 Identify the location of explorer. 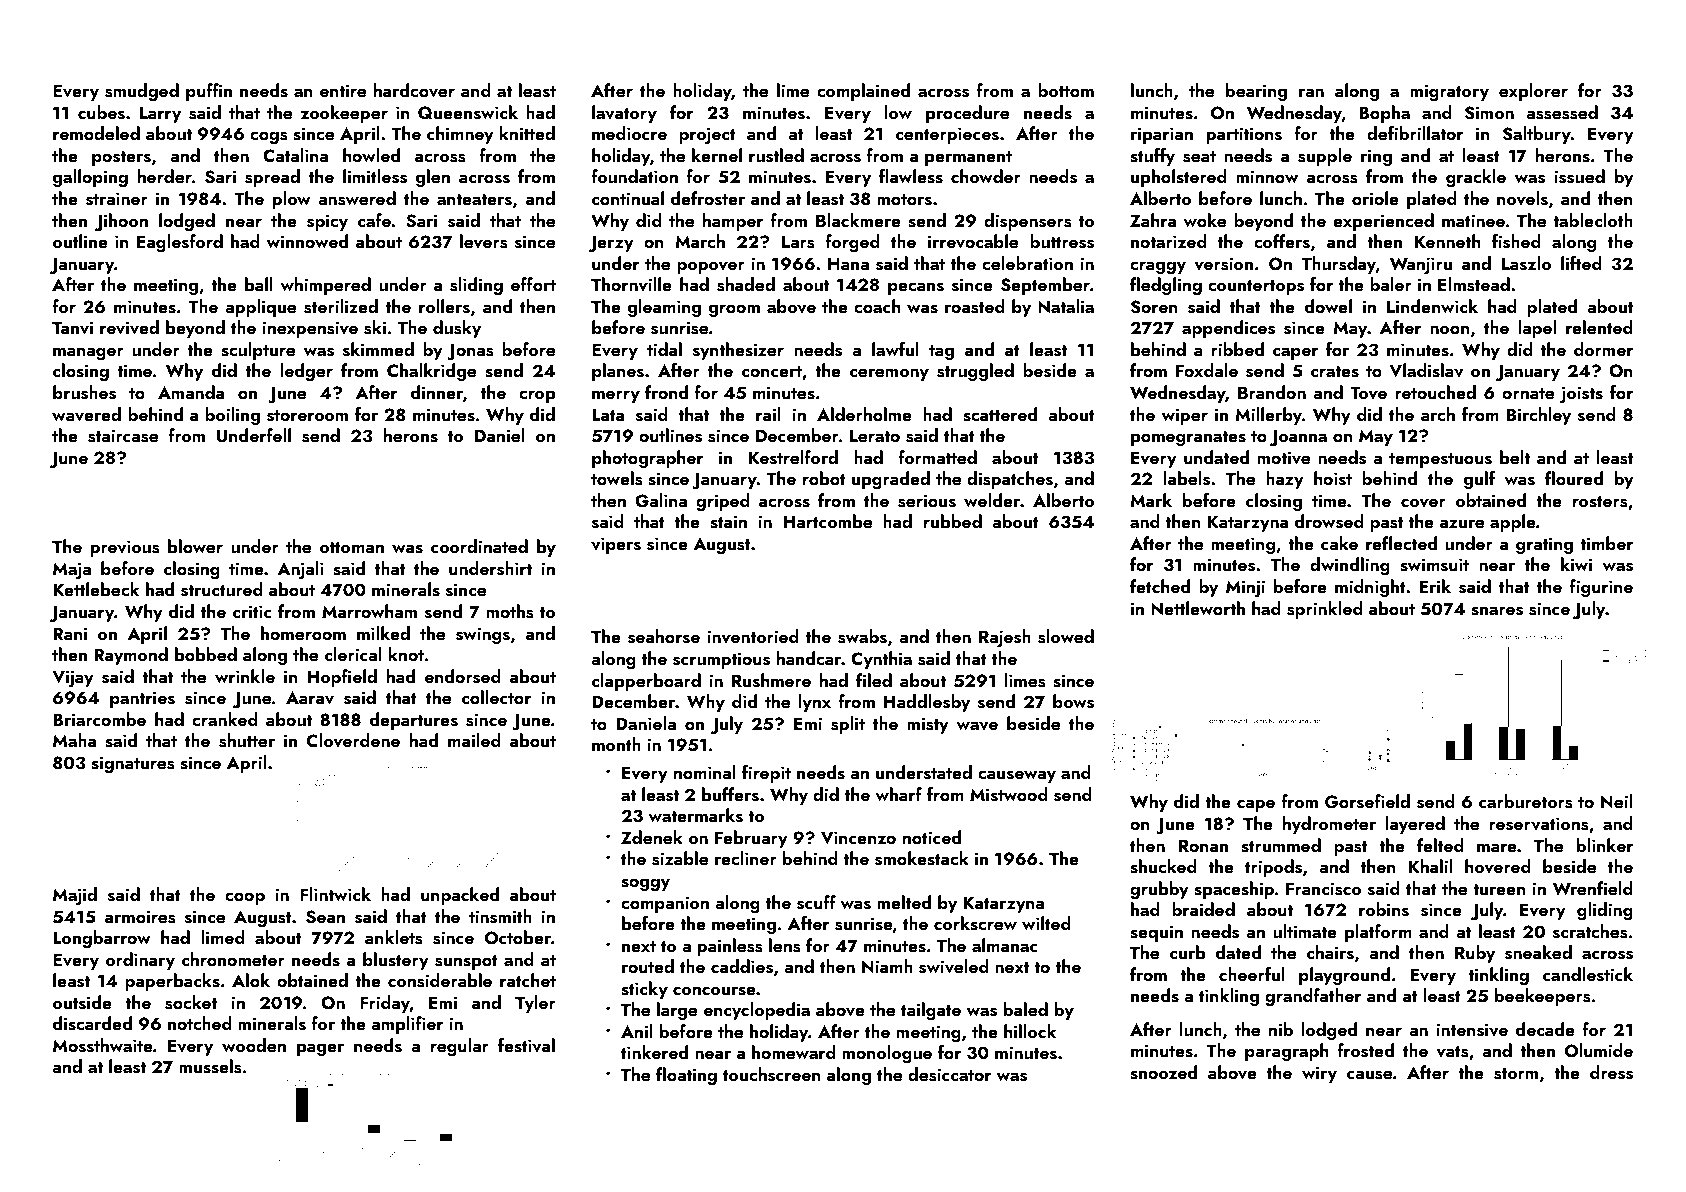
(1533, 92).
